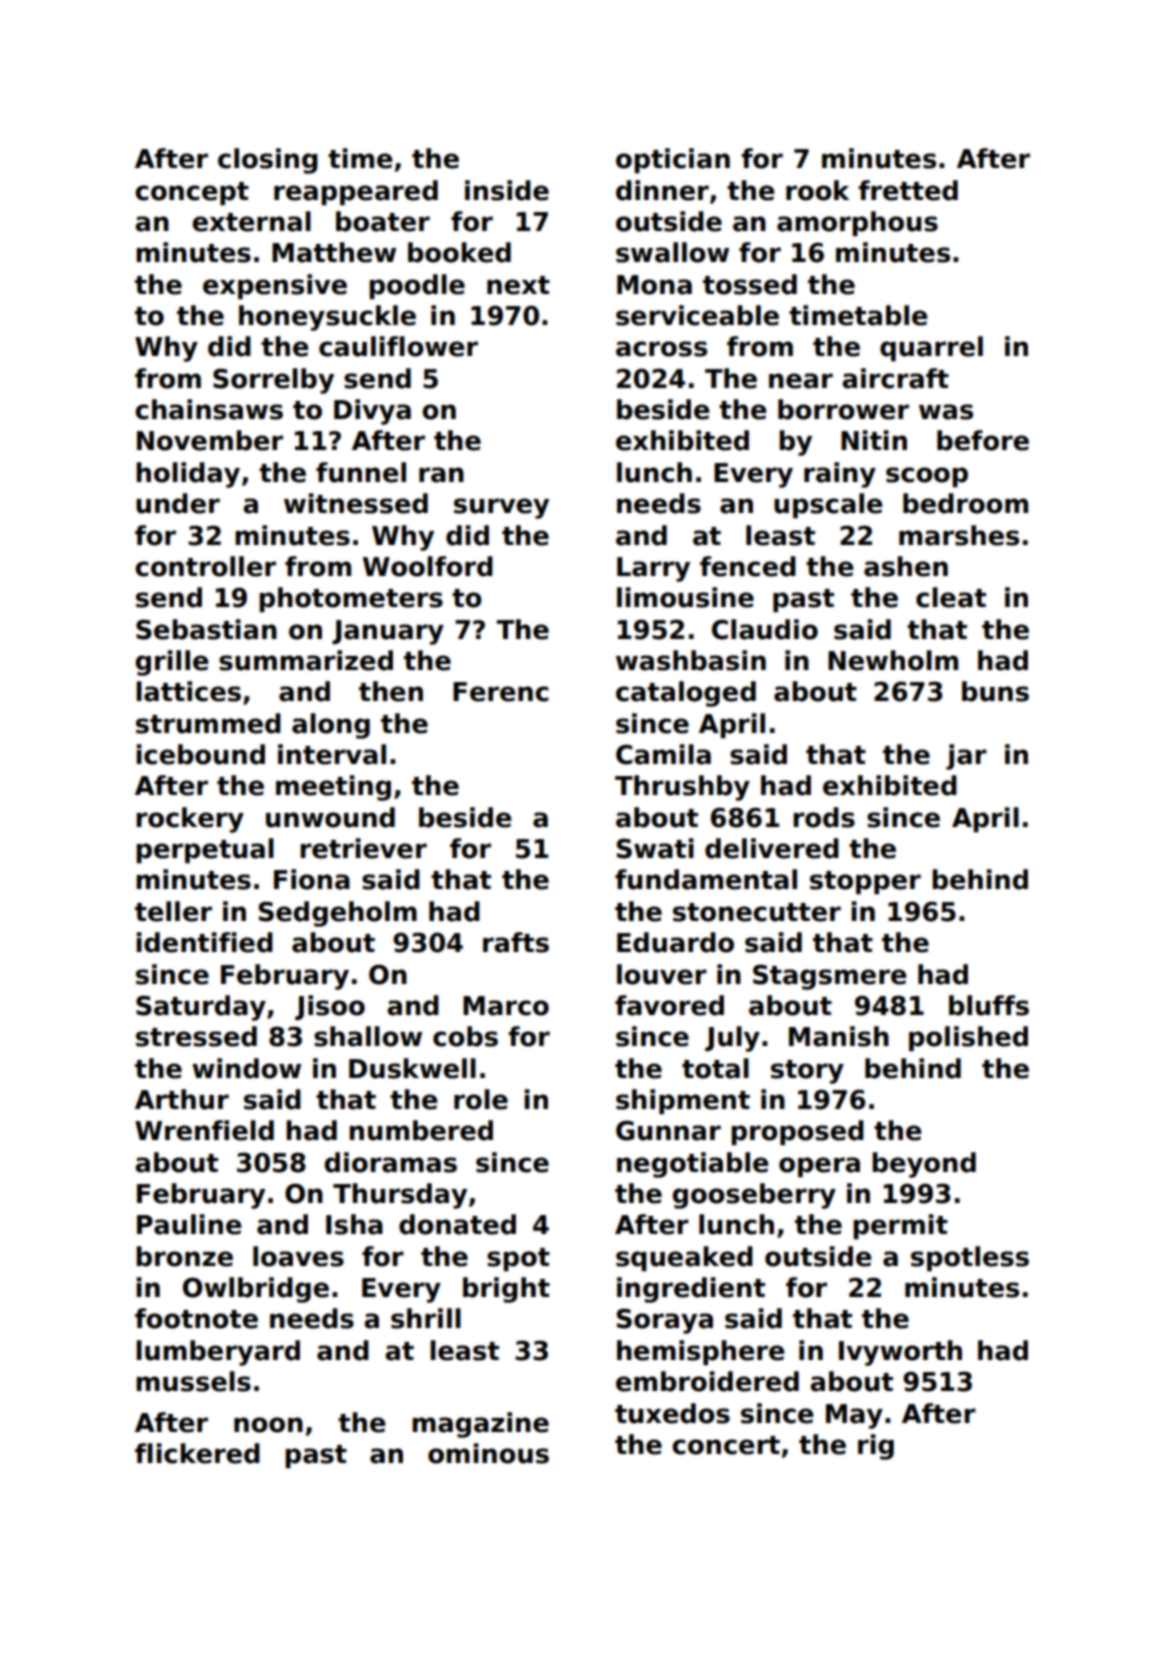  I want to click on inside, so click(507, 190).
